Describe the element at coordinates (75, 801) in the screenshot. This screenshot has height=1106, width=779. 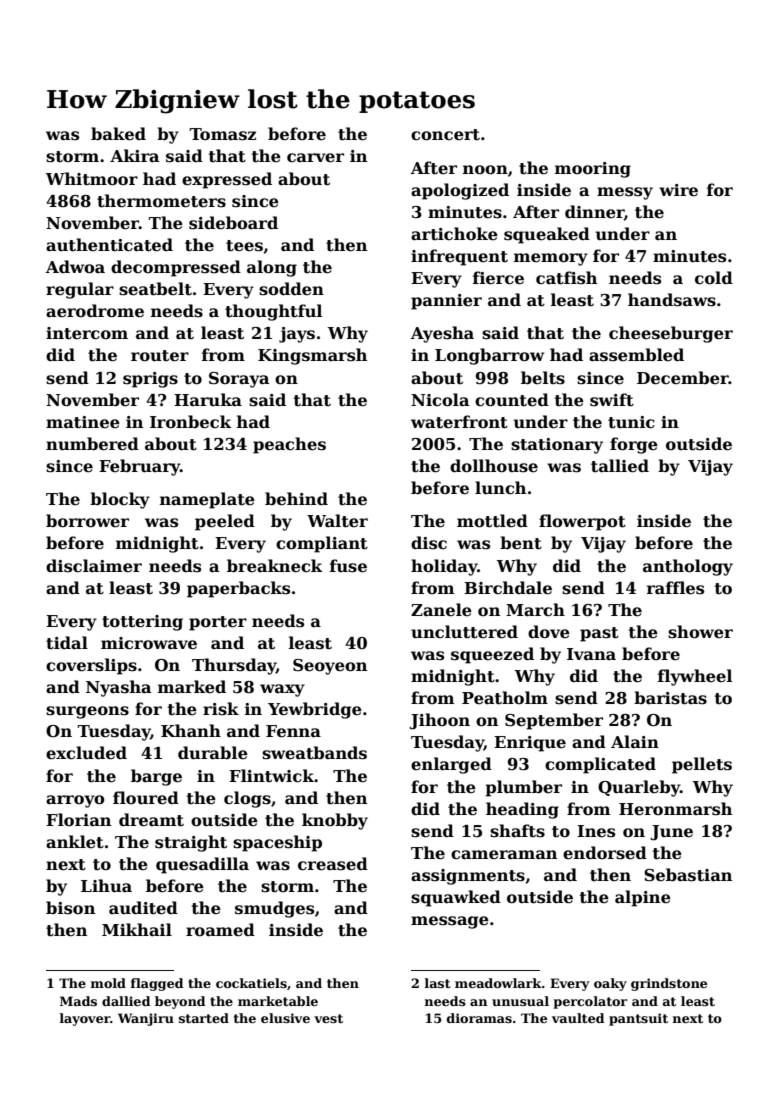
I see `arroyo` at that location.
